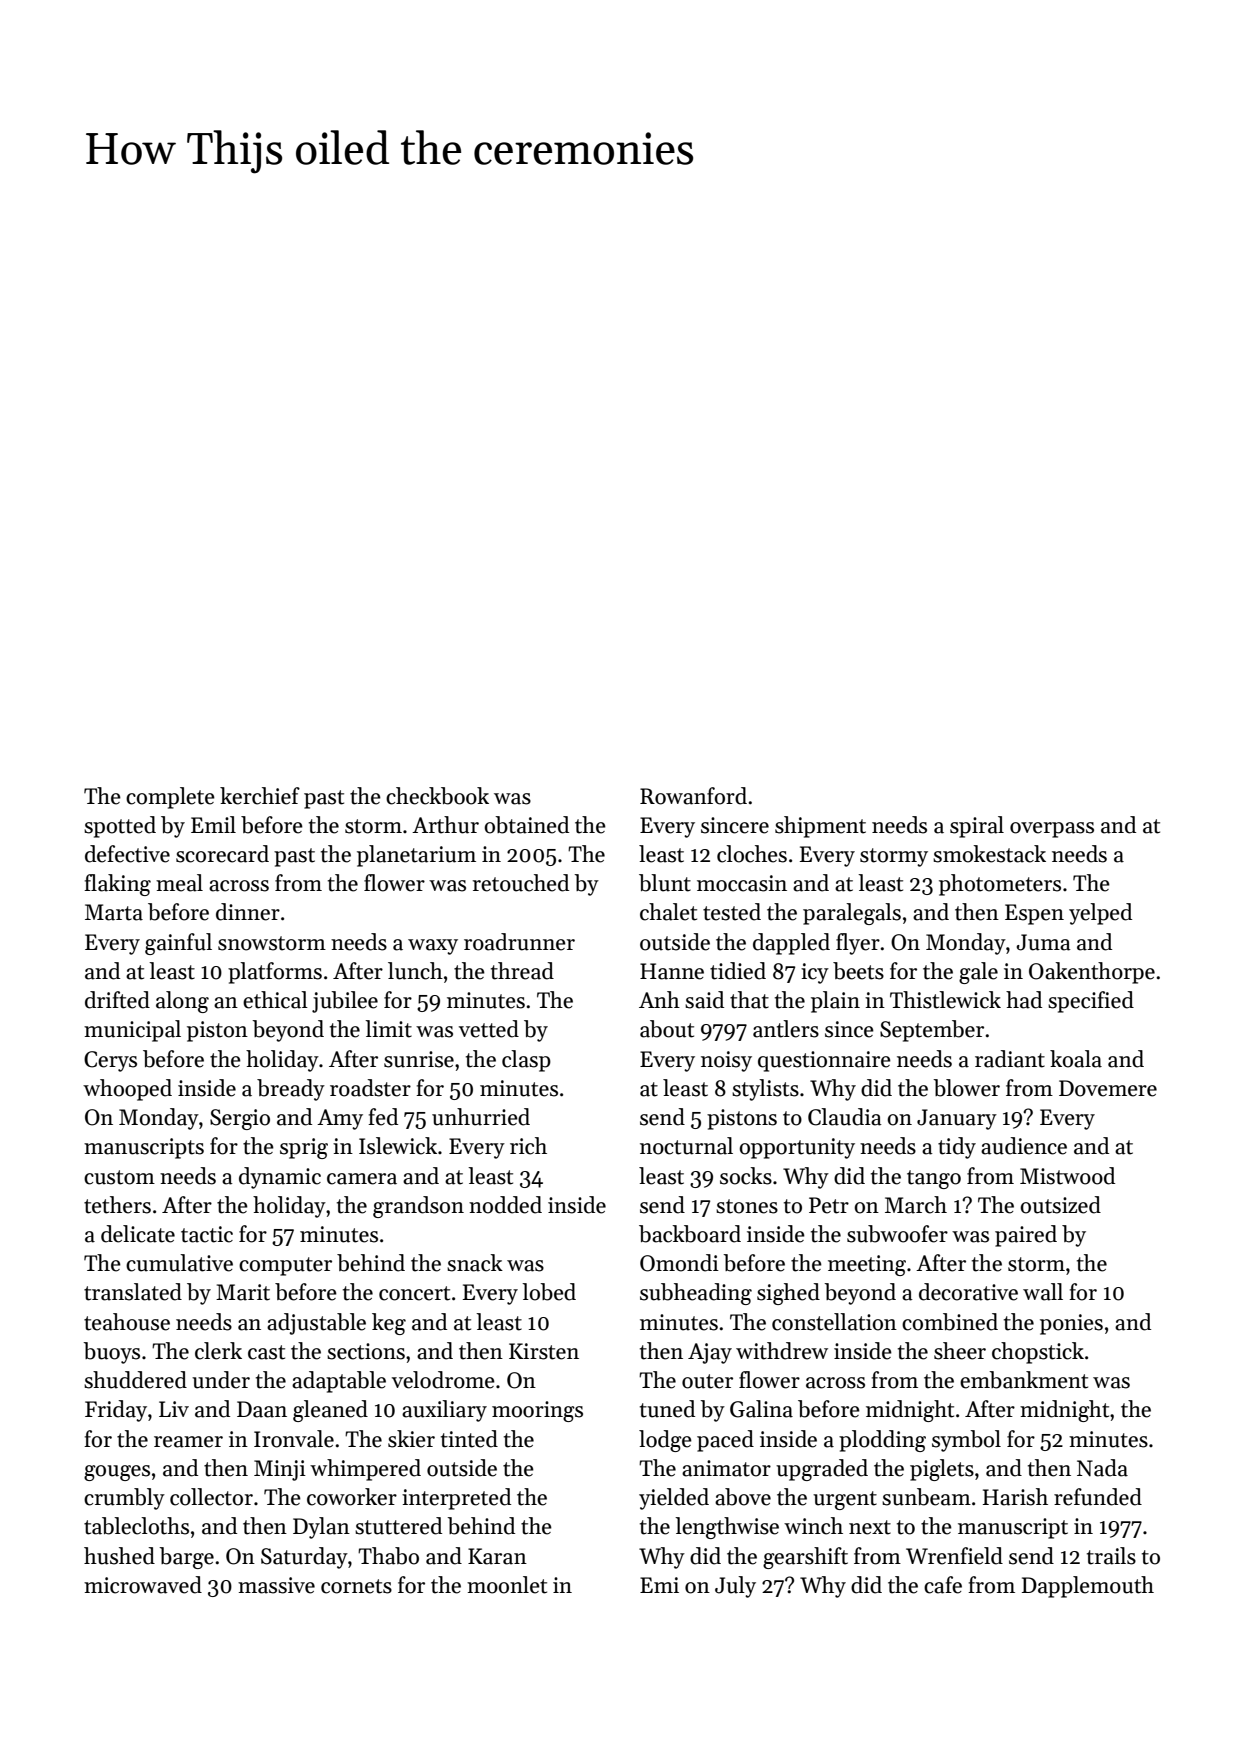  I want to click on flaking, so click(117, 885).
